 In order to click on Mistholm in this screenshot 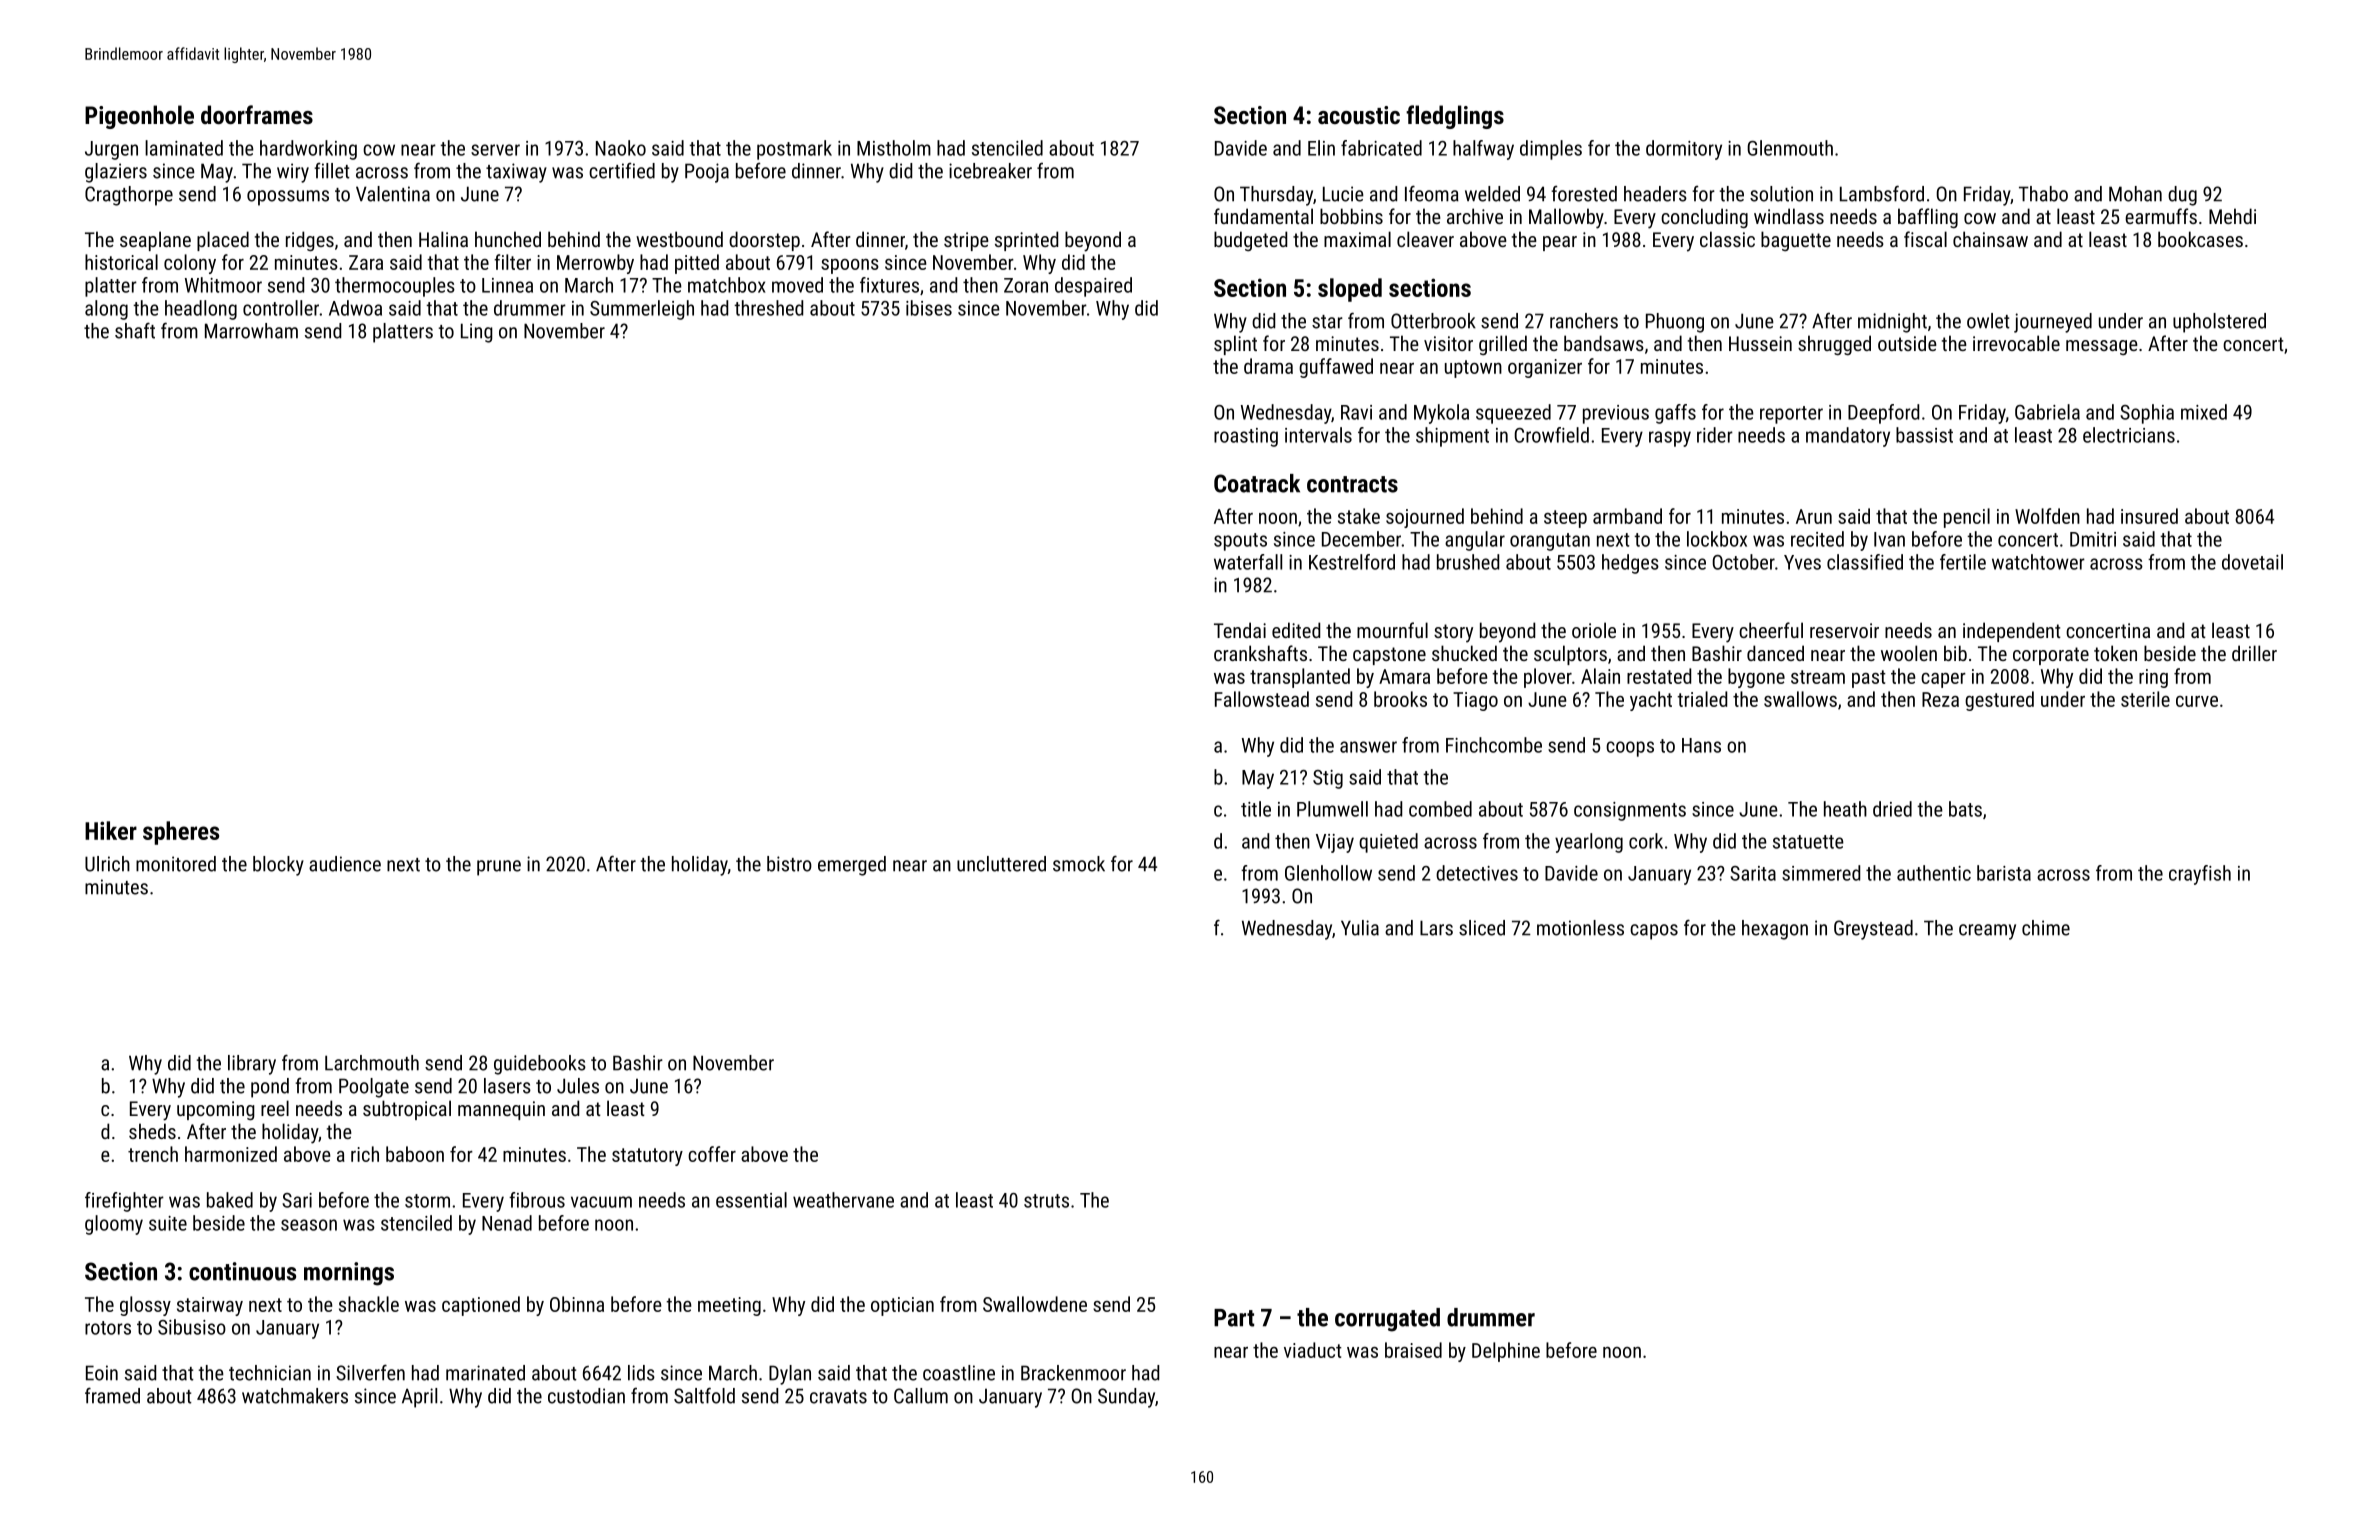, I will do `click(894, 148)`.
